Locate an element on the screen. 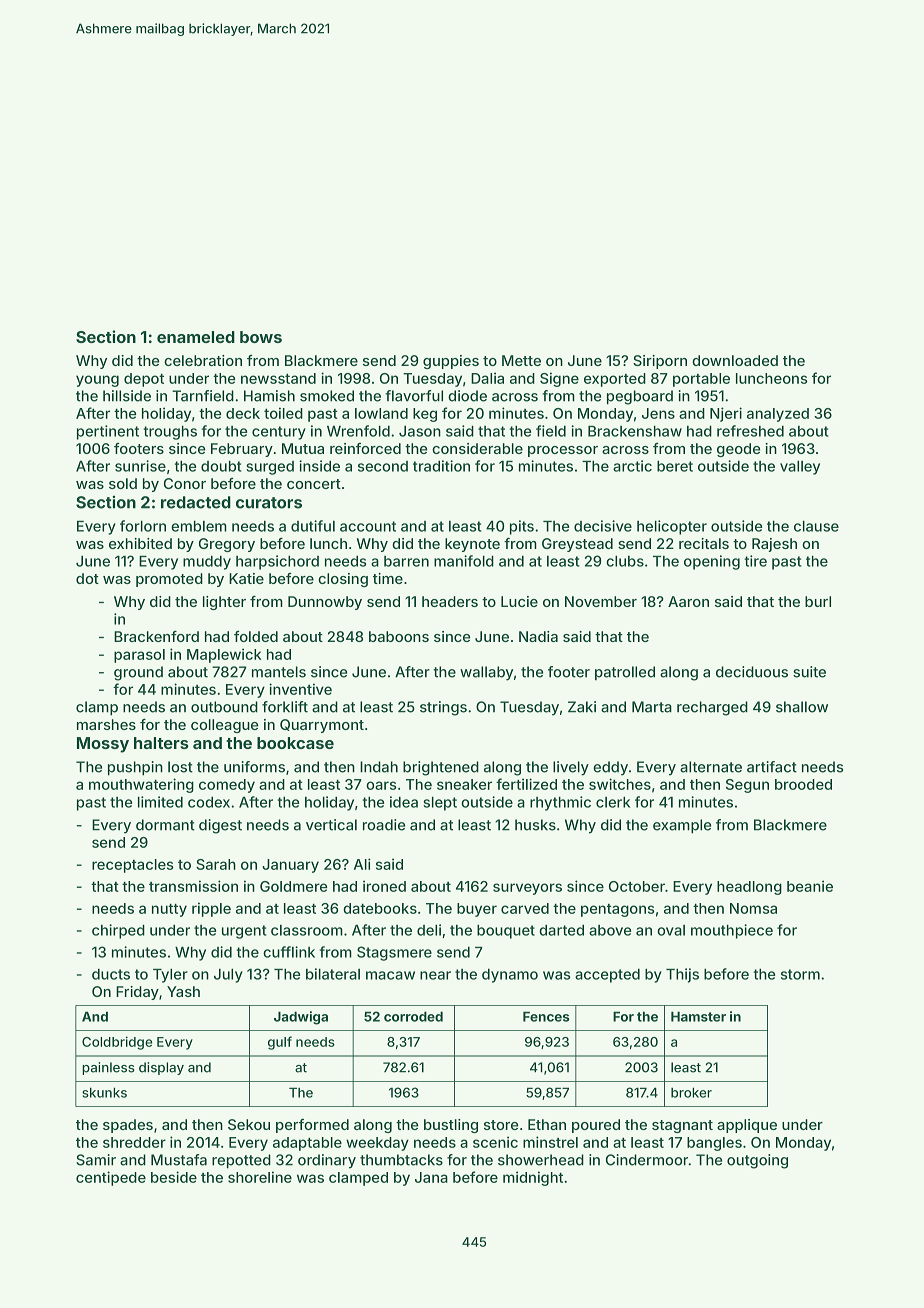 This screenshot has width=924, height=1308. vertical is located at coordinates (331, 825).
